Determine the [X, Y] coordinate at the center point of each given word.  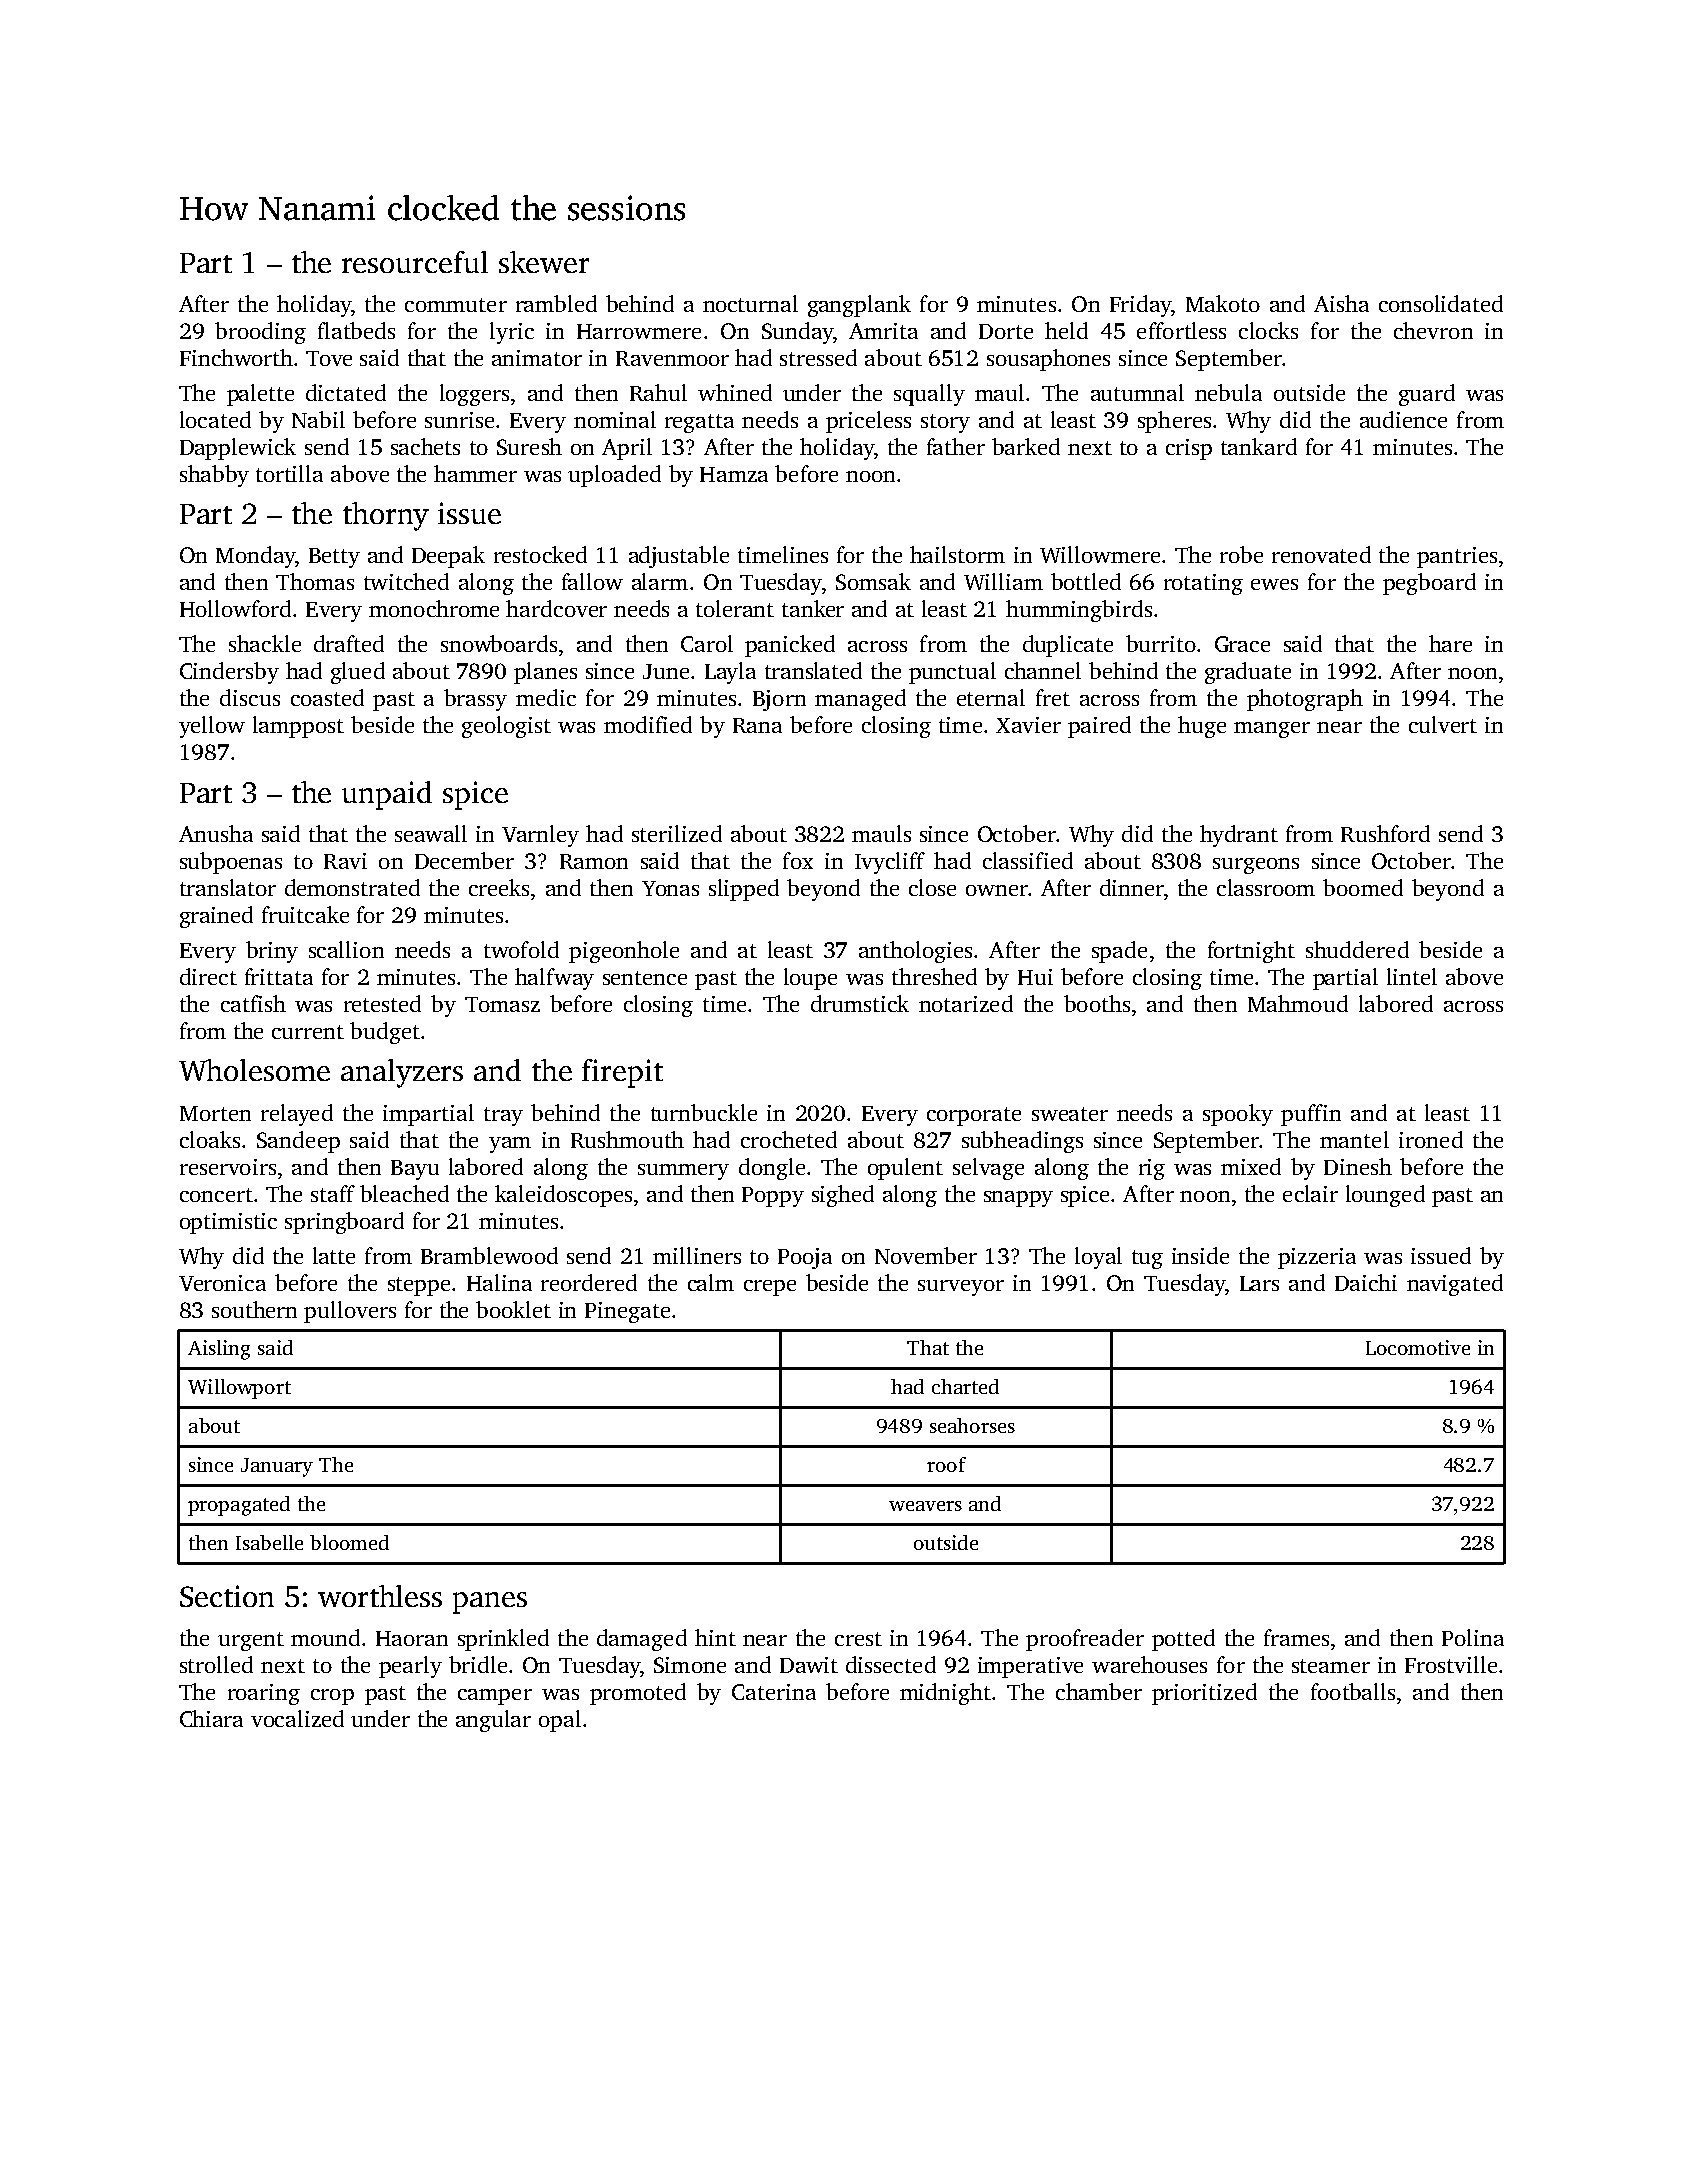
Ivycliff [890, 863]
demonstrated [352, 887]
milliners [697, 1255]
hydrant [1239, 836]
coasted [327, 697]
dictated [346, 392]
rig [1152, 1169]
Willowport [239, 1389]
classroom [1266, 887]
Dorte [1006, 331]
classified [1028, 860]
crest [858, 1639]
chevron [1433, 330]
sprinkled [503, 1640]
